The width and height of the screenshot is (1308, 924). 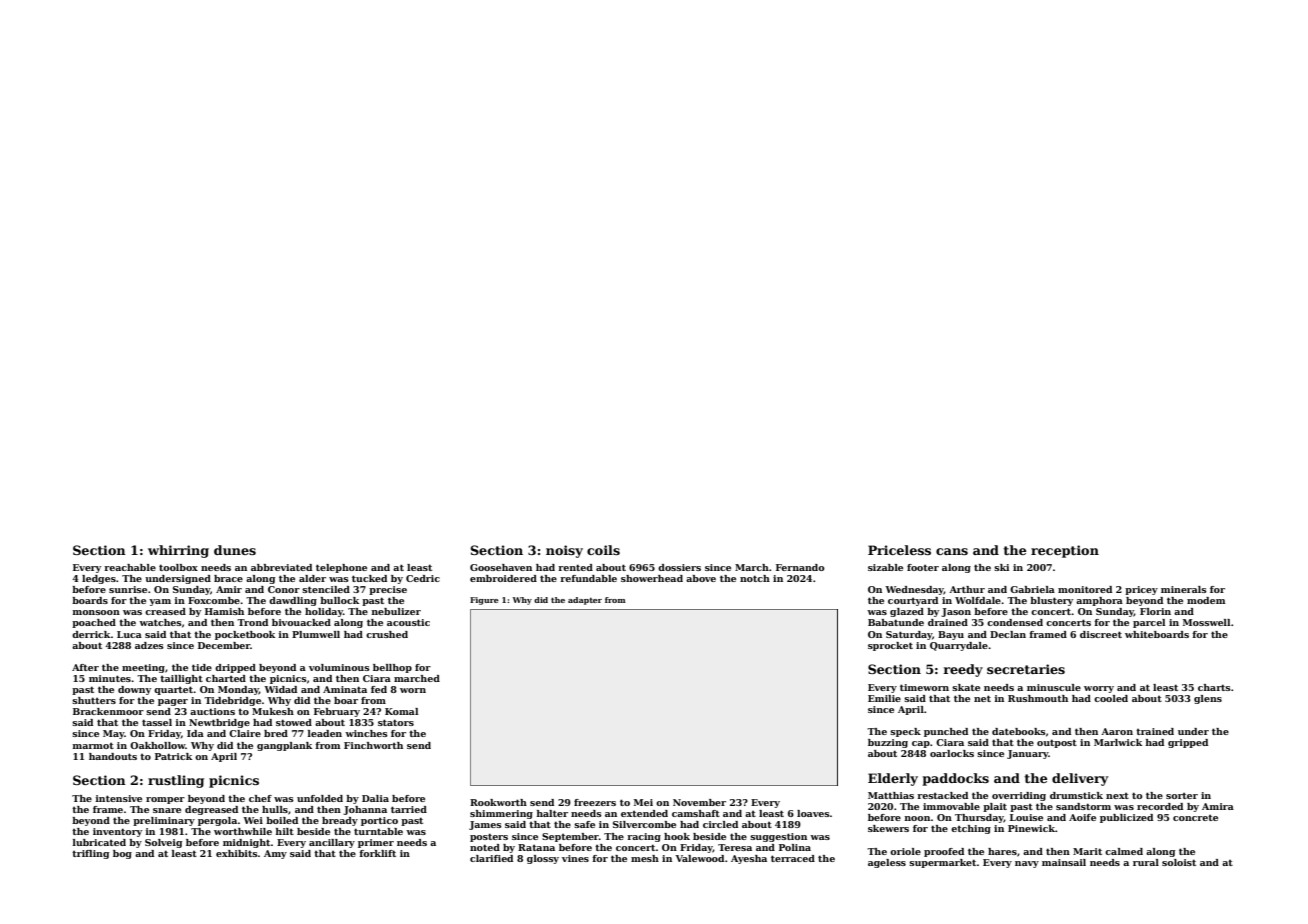 I want to click on clarified, so click(x=491, y=858).
